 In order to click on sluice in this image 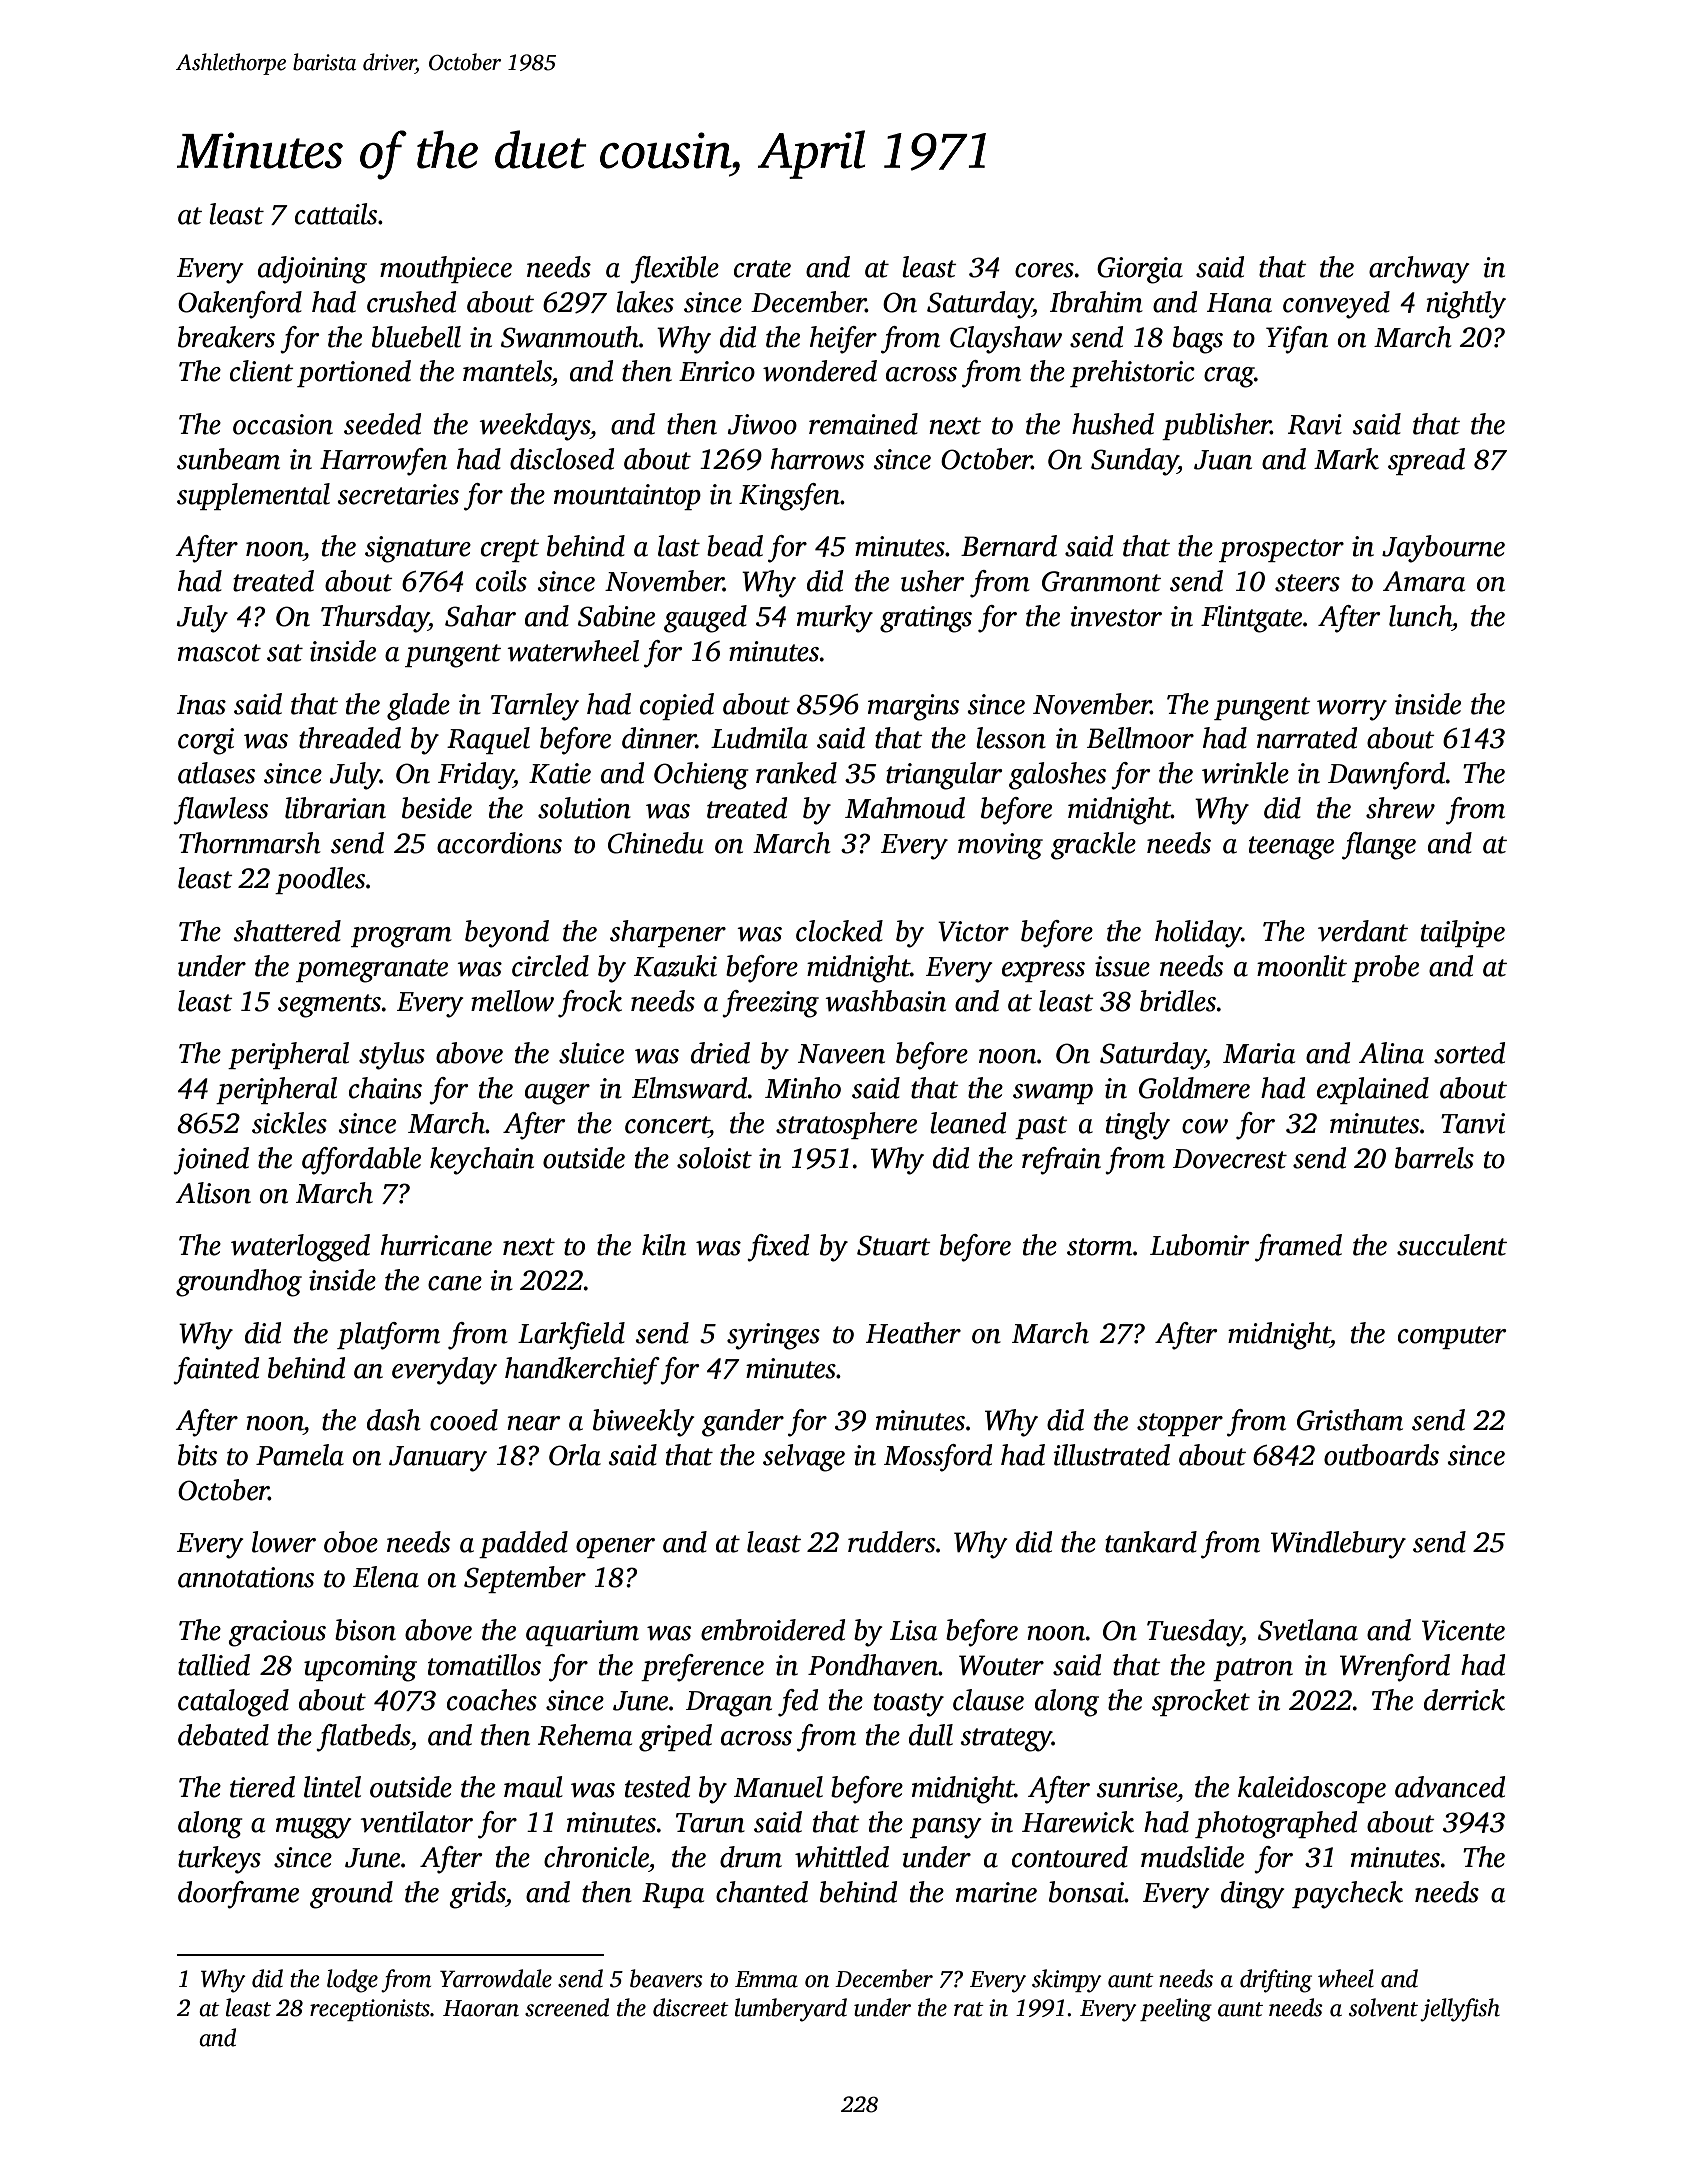, I will do `click(591, 1053)`.
